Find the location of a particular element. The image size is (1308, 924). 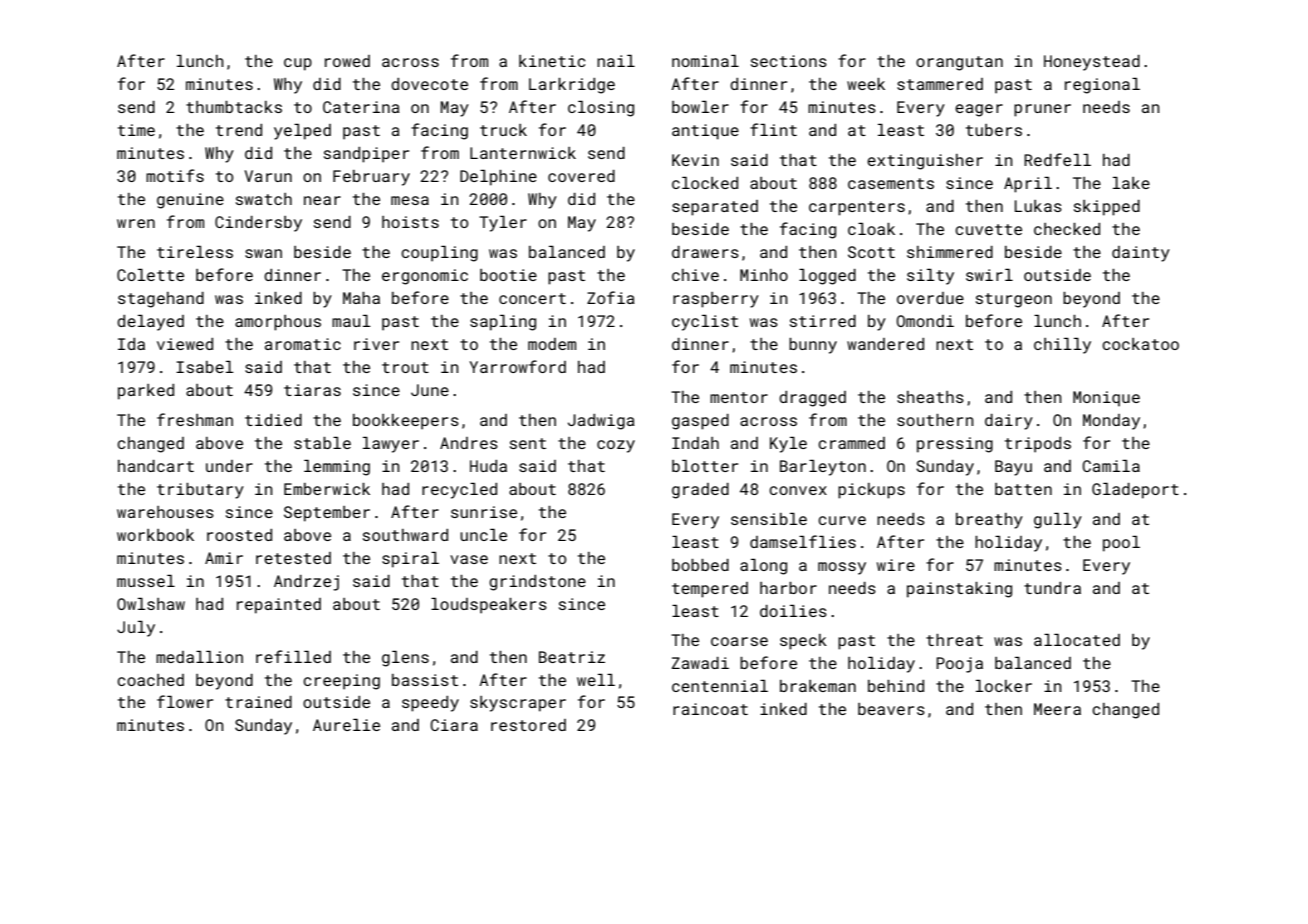

crammed is located at coordinates (851, 443).
